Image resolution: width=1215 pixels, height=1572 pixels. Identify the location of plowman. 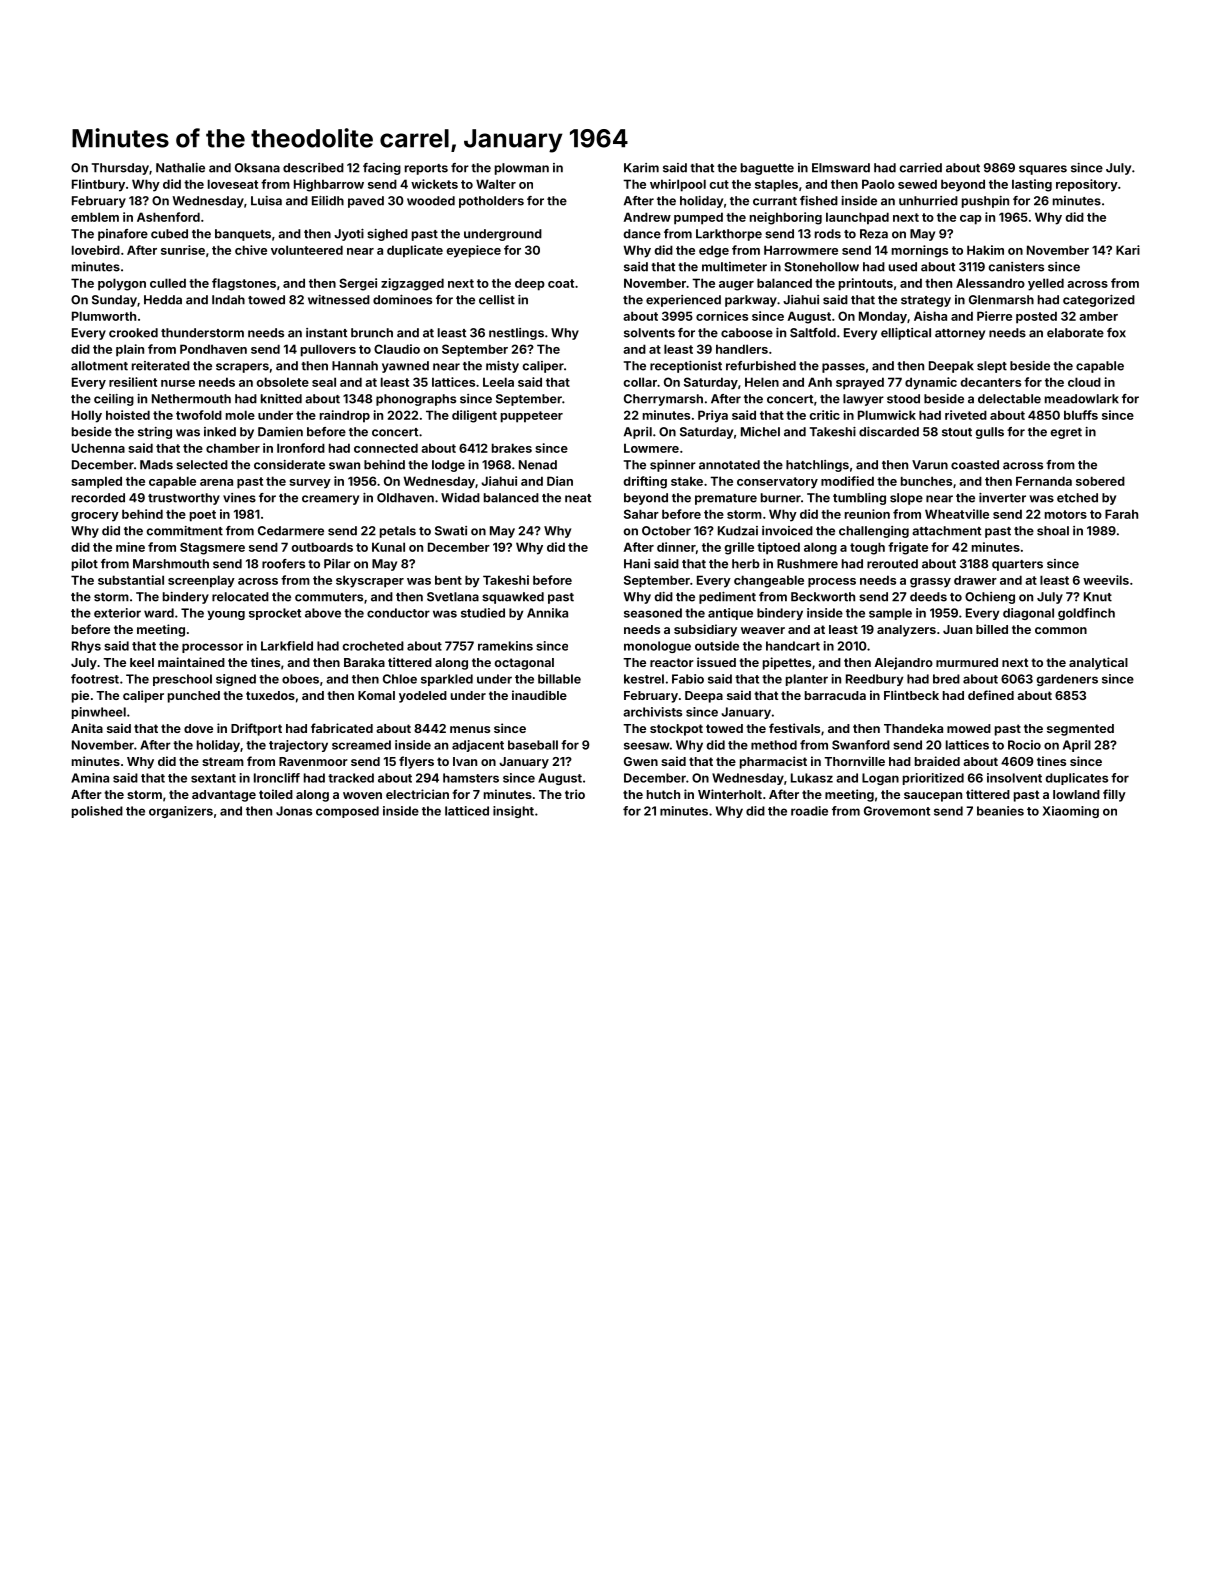
(522, 169).
